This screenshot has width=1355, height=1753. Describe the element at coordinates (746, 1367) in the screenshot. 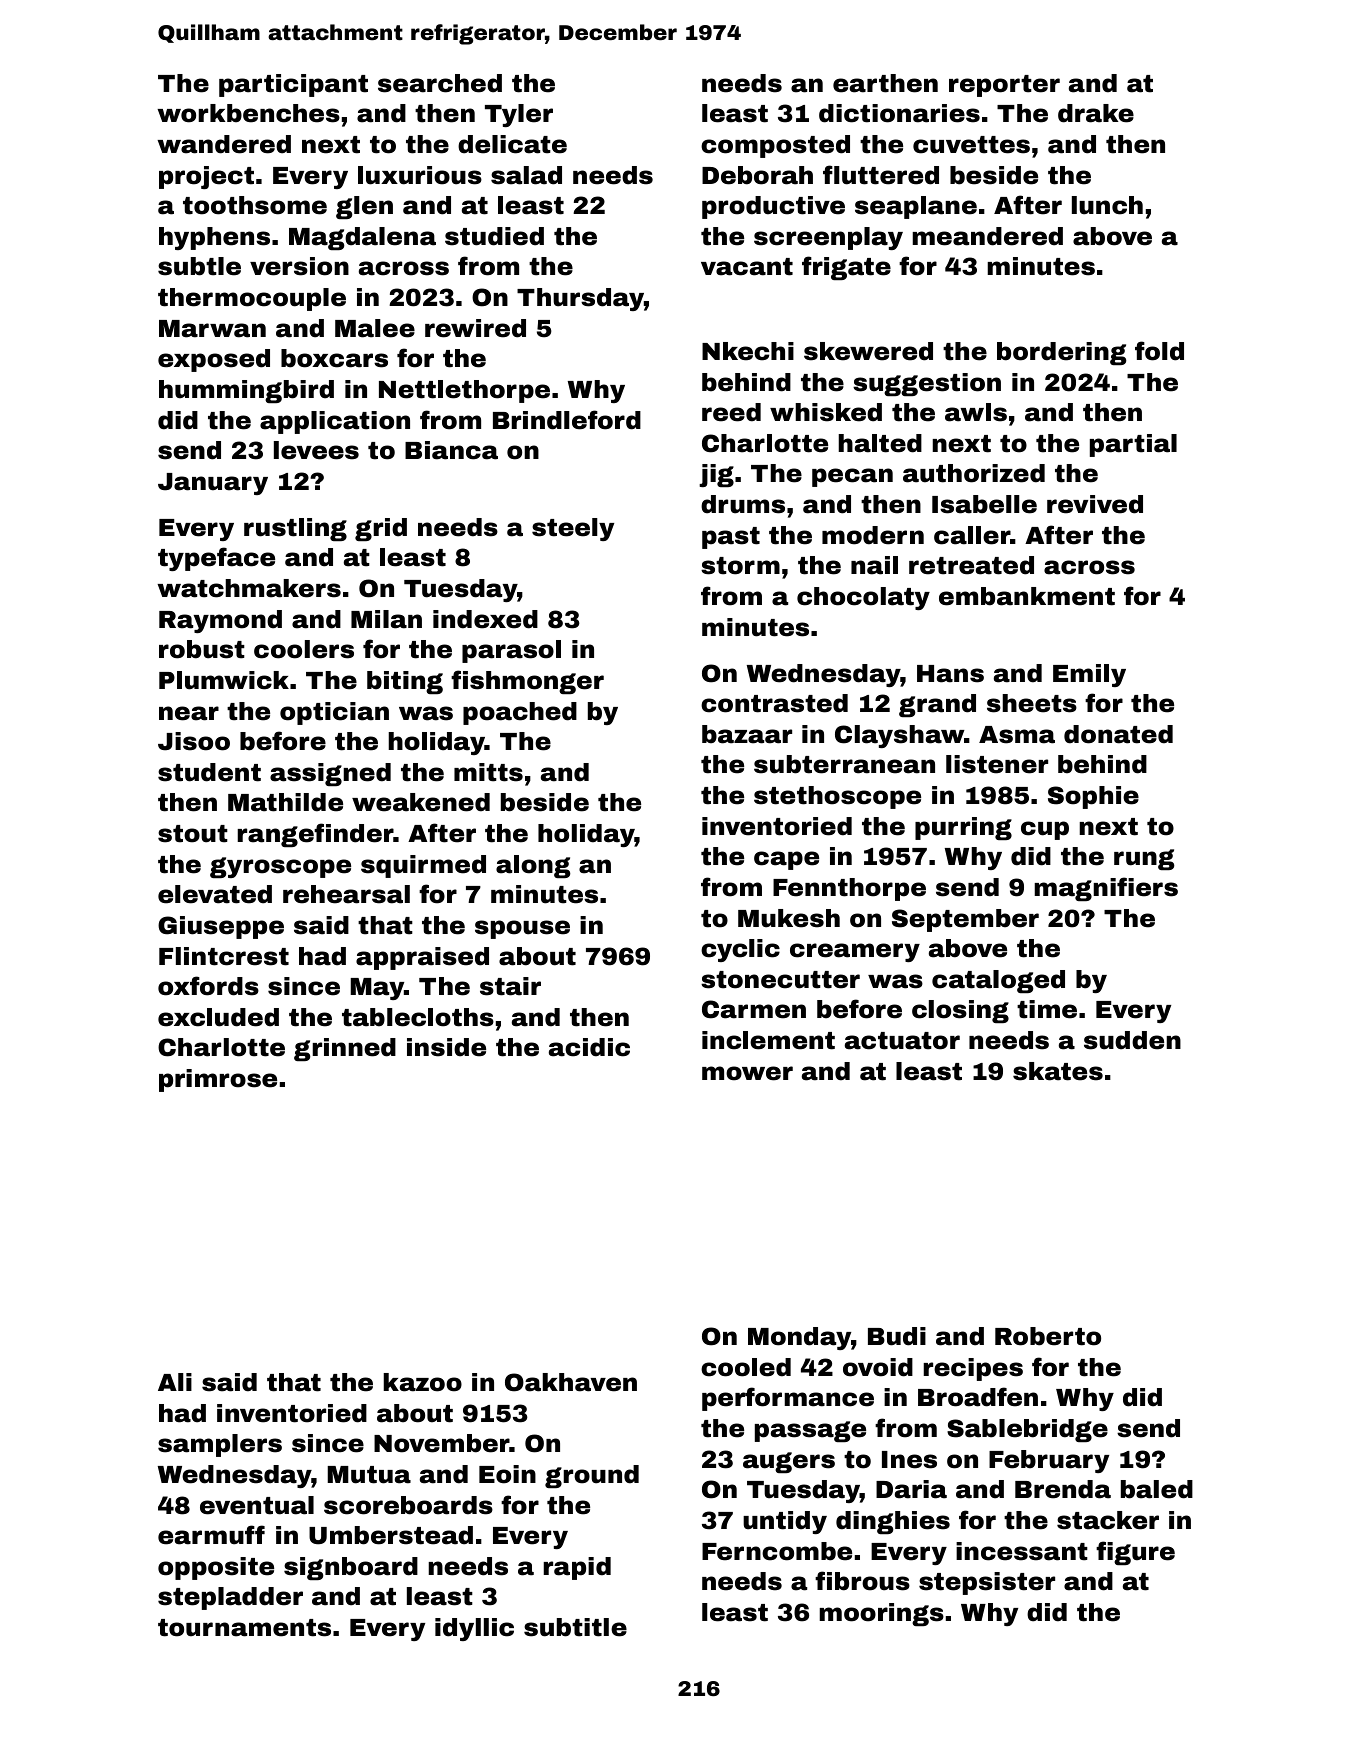

I see `cooled` at that location.
